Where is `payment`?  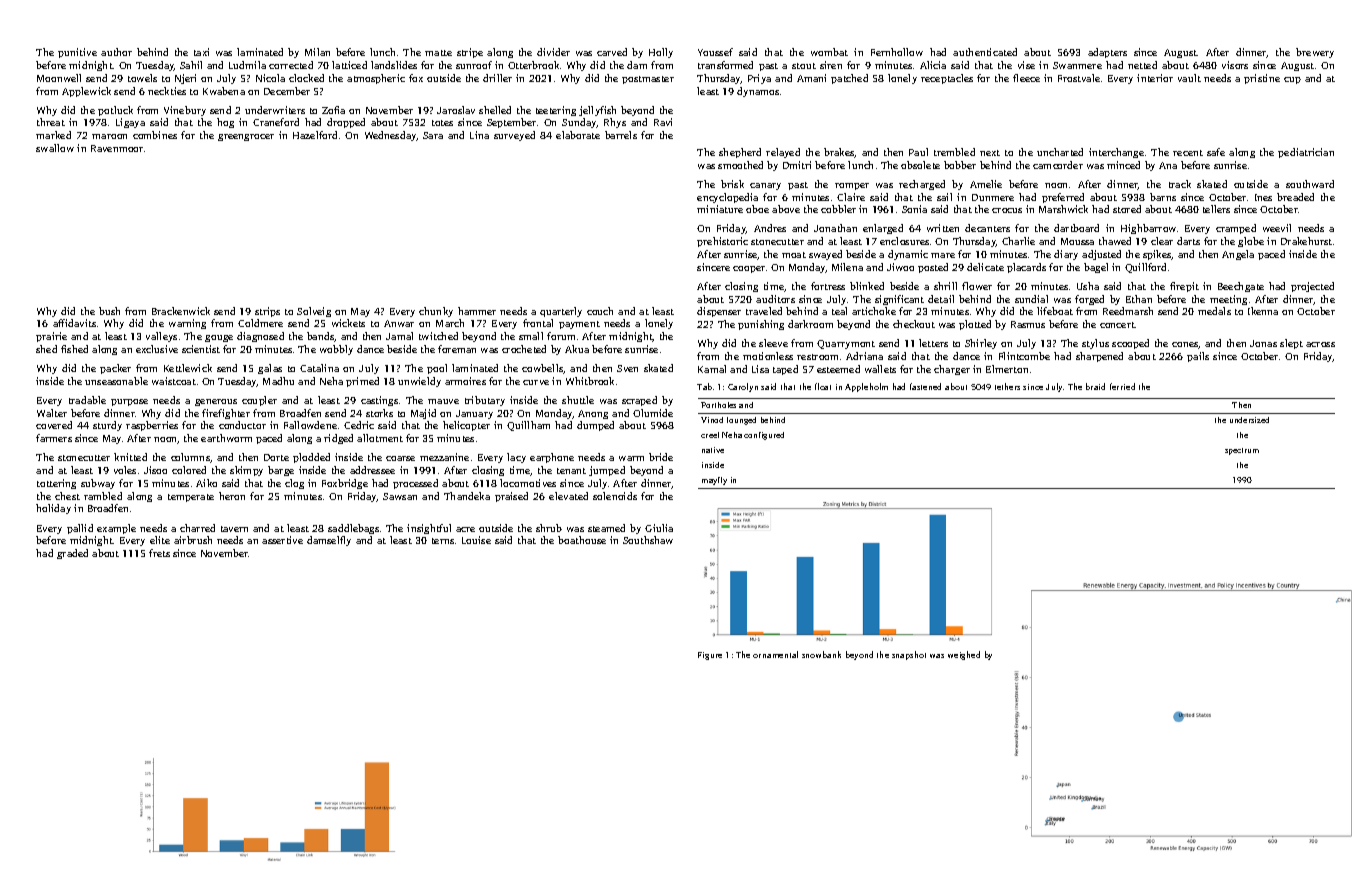
payment is located at coordinates (579, 325).
